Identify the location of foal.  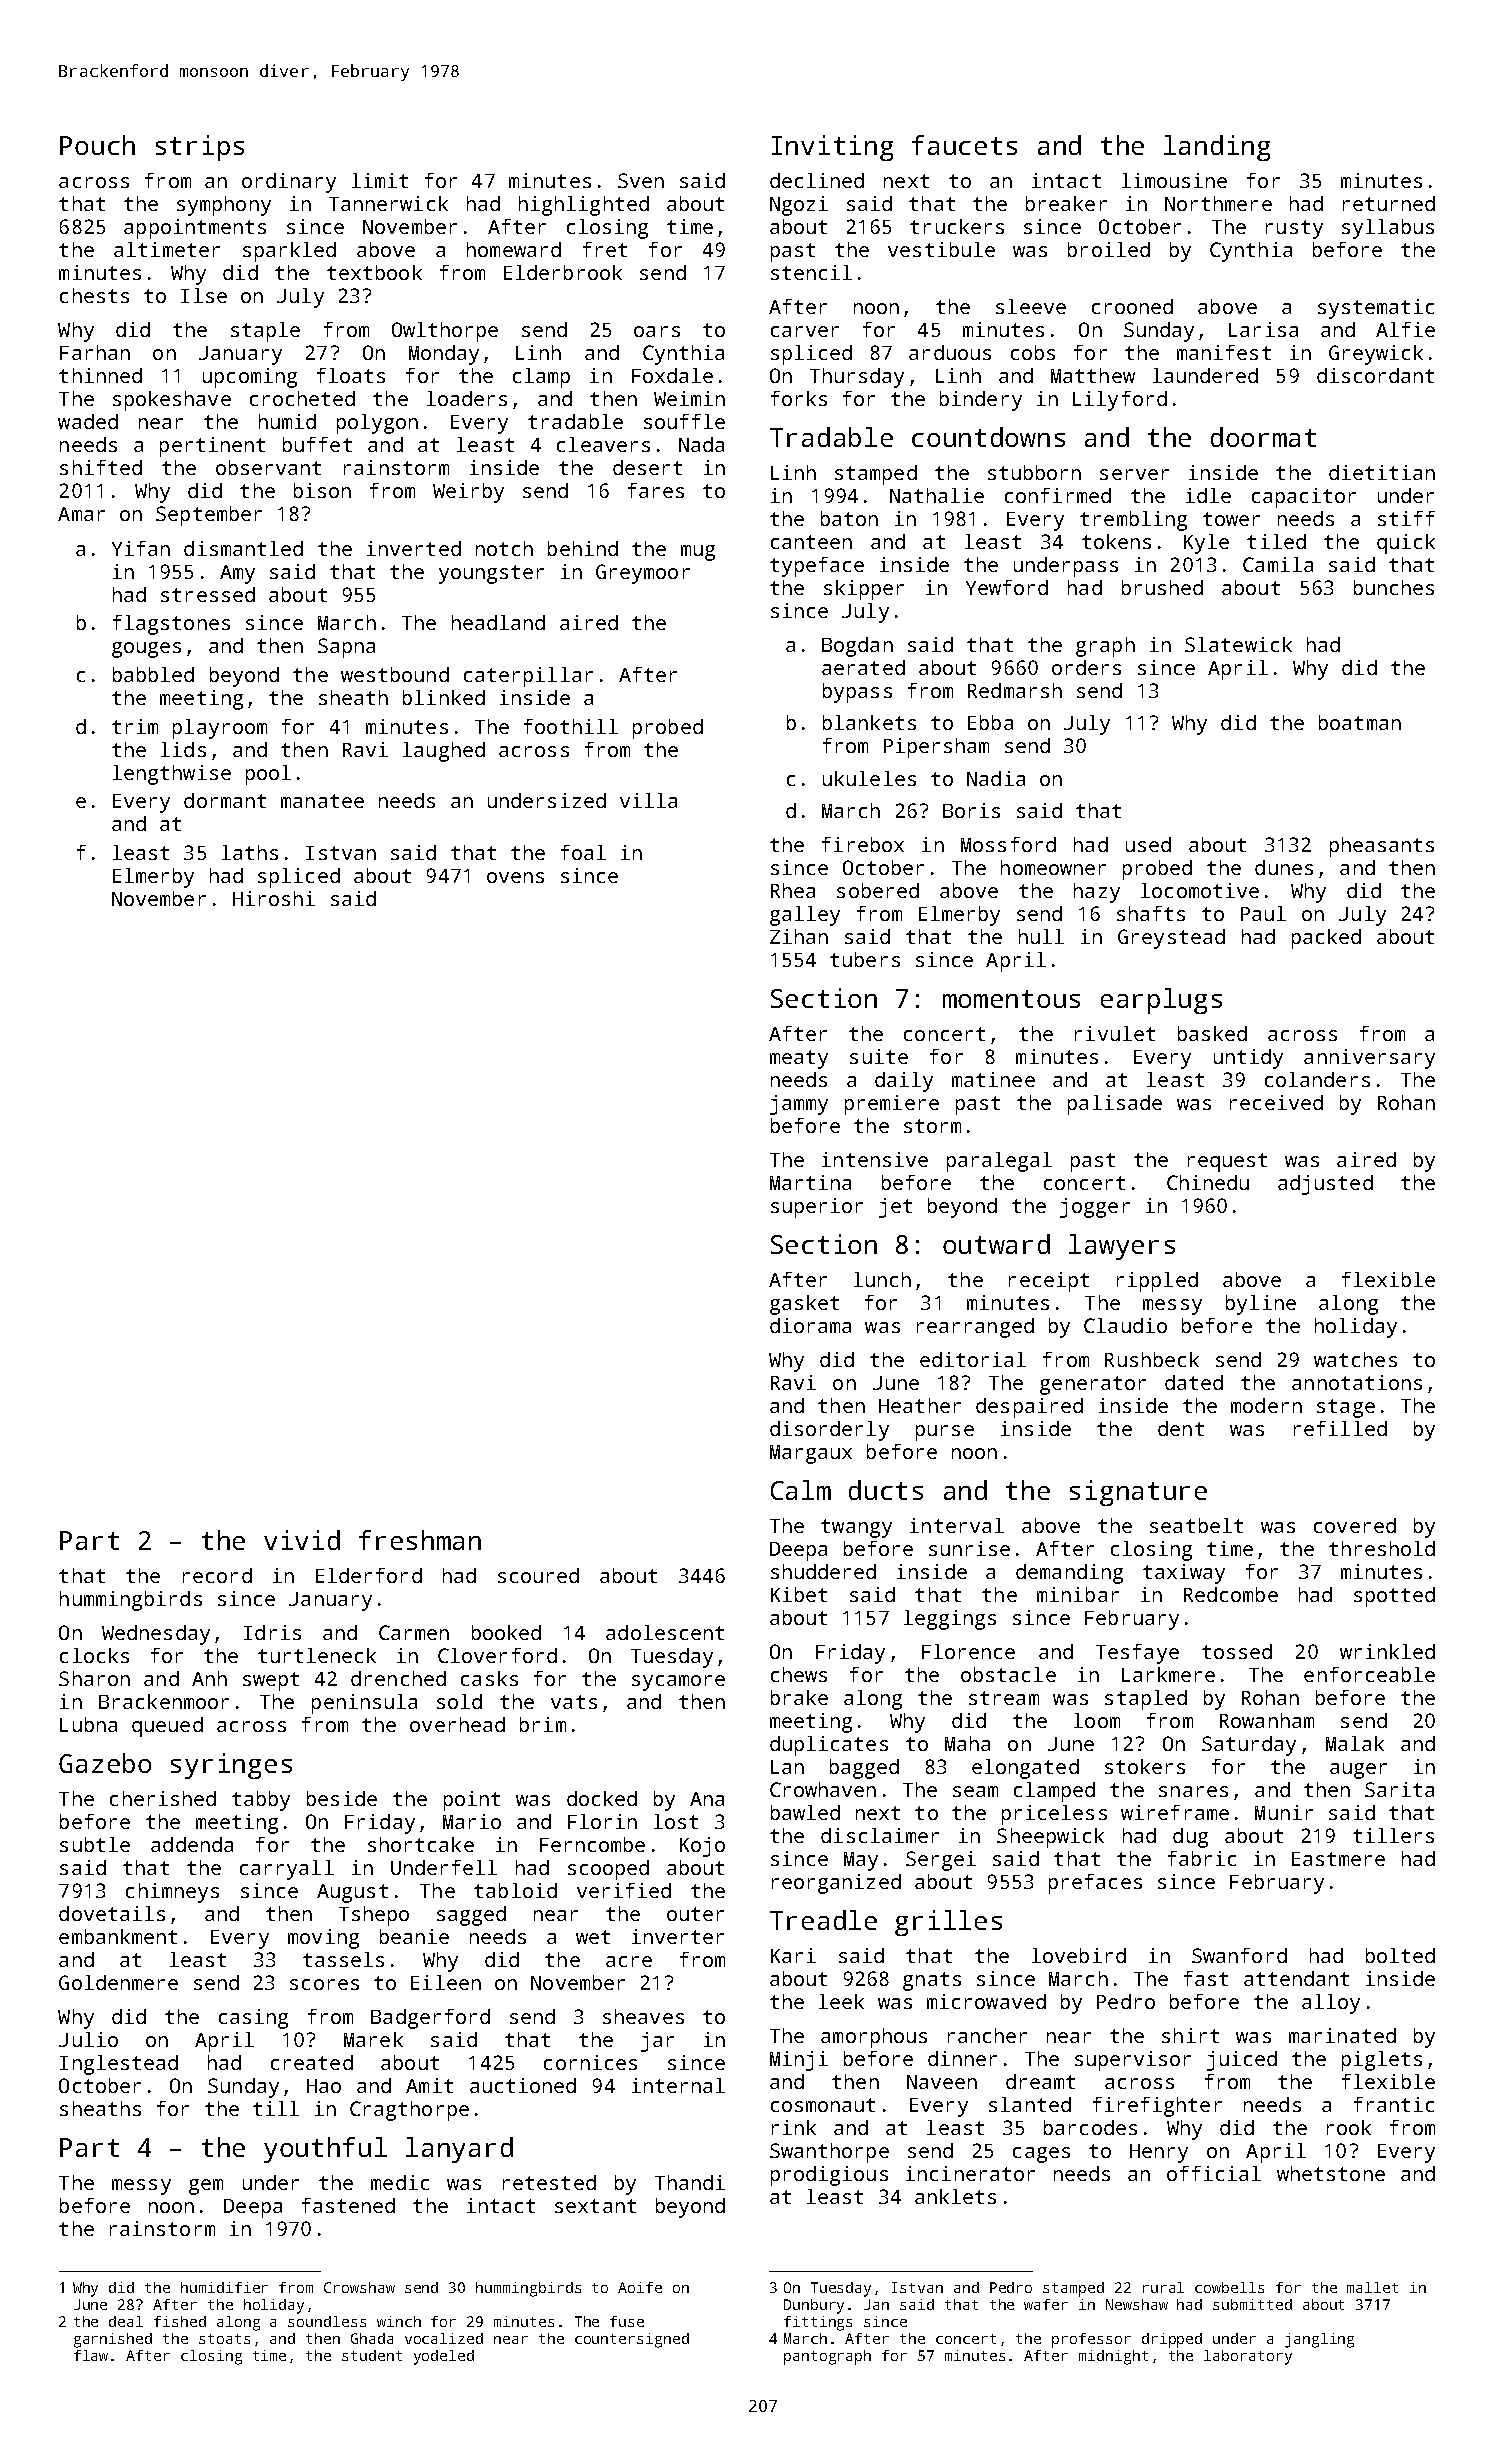
(583, 852).
